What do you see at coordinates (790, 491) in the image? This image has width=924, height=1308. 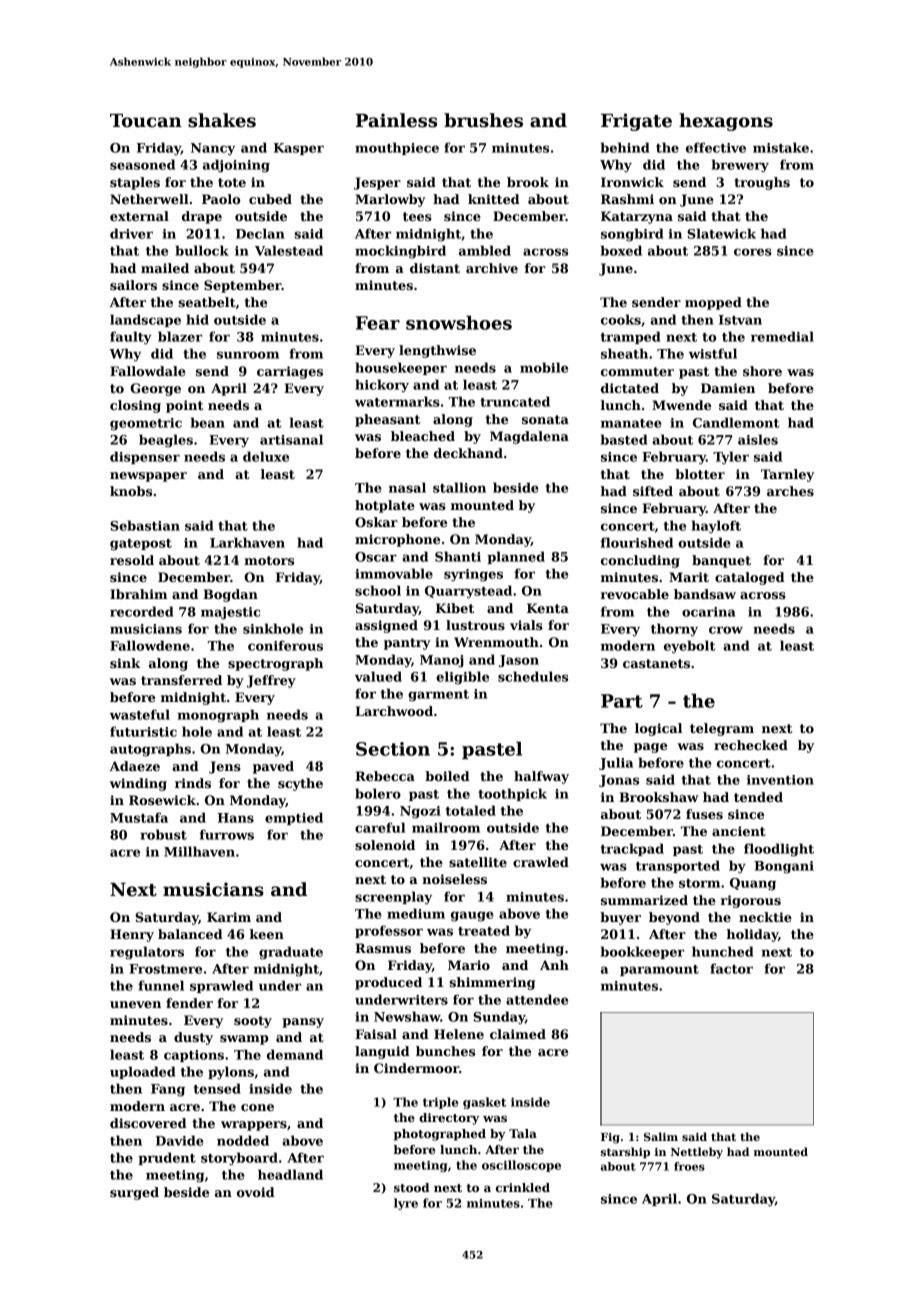 I see `arches` at bounding box center [790, 491].
